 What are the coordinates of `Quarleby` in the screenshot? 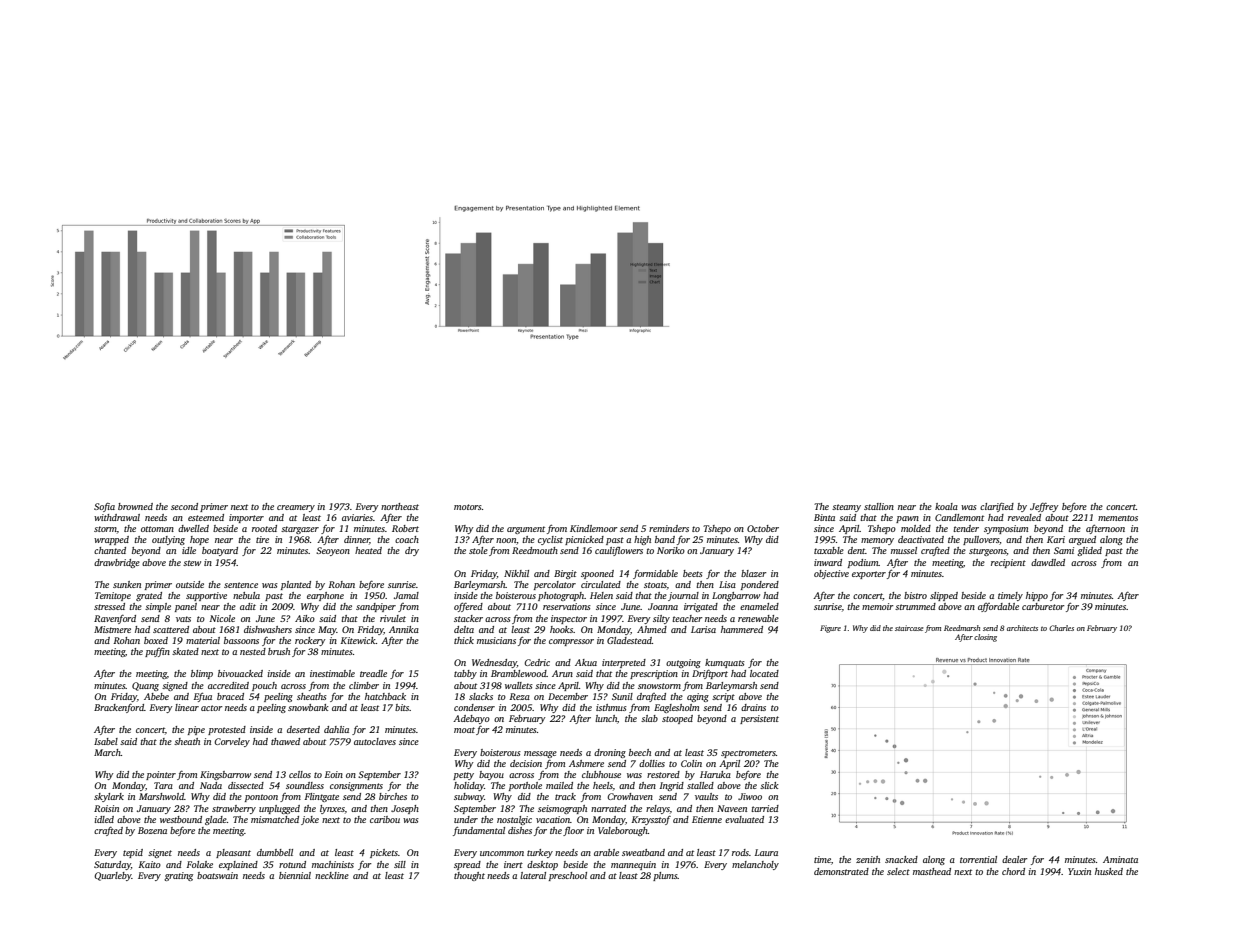 It's located at (113, 876).
